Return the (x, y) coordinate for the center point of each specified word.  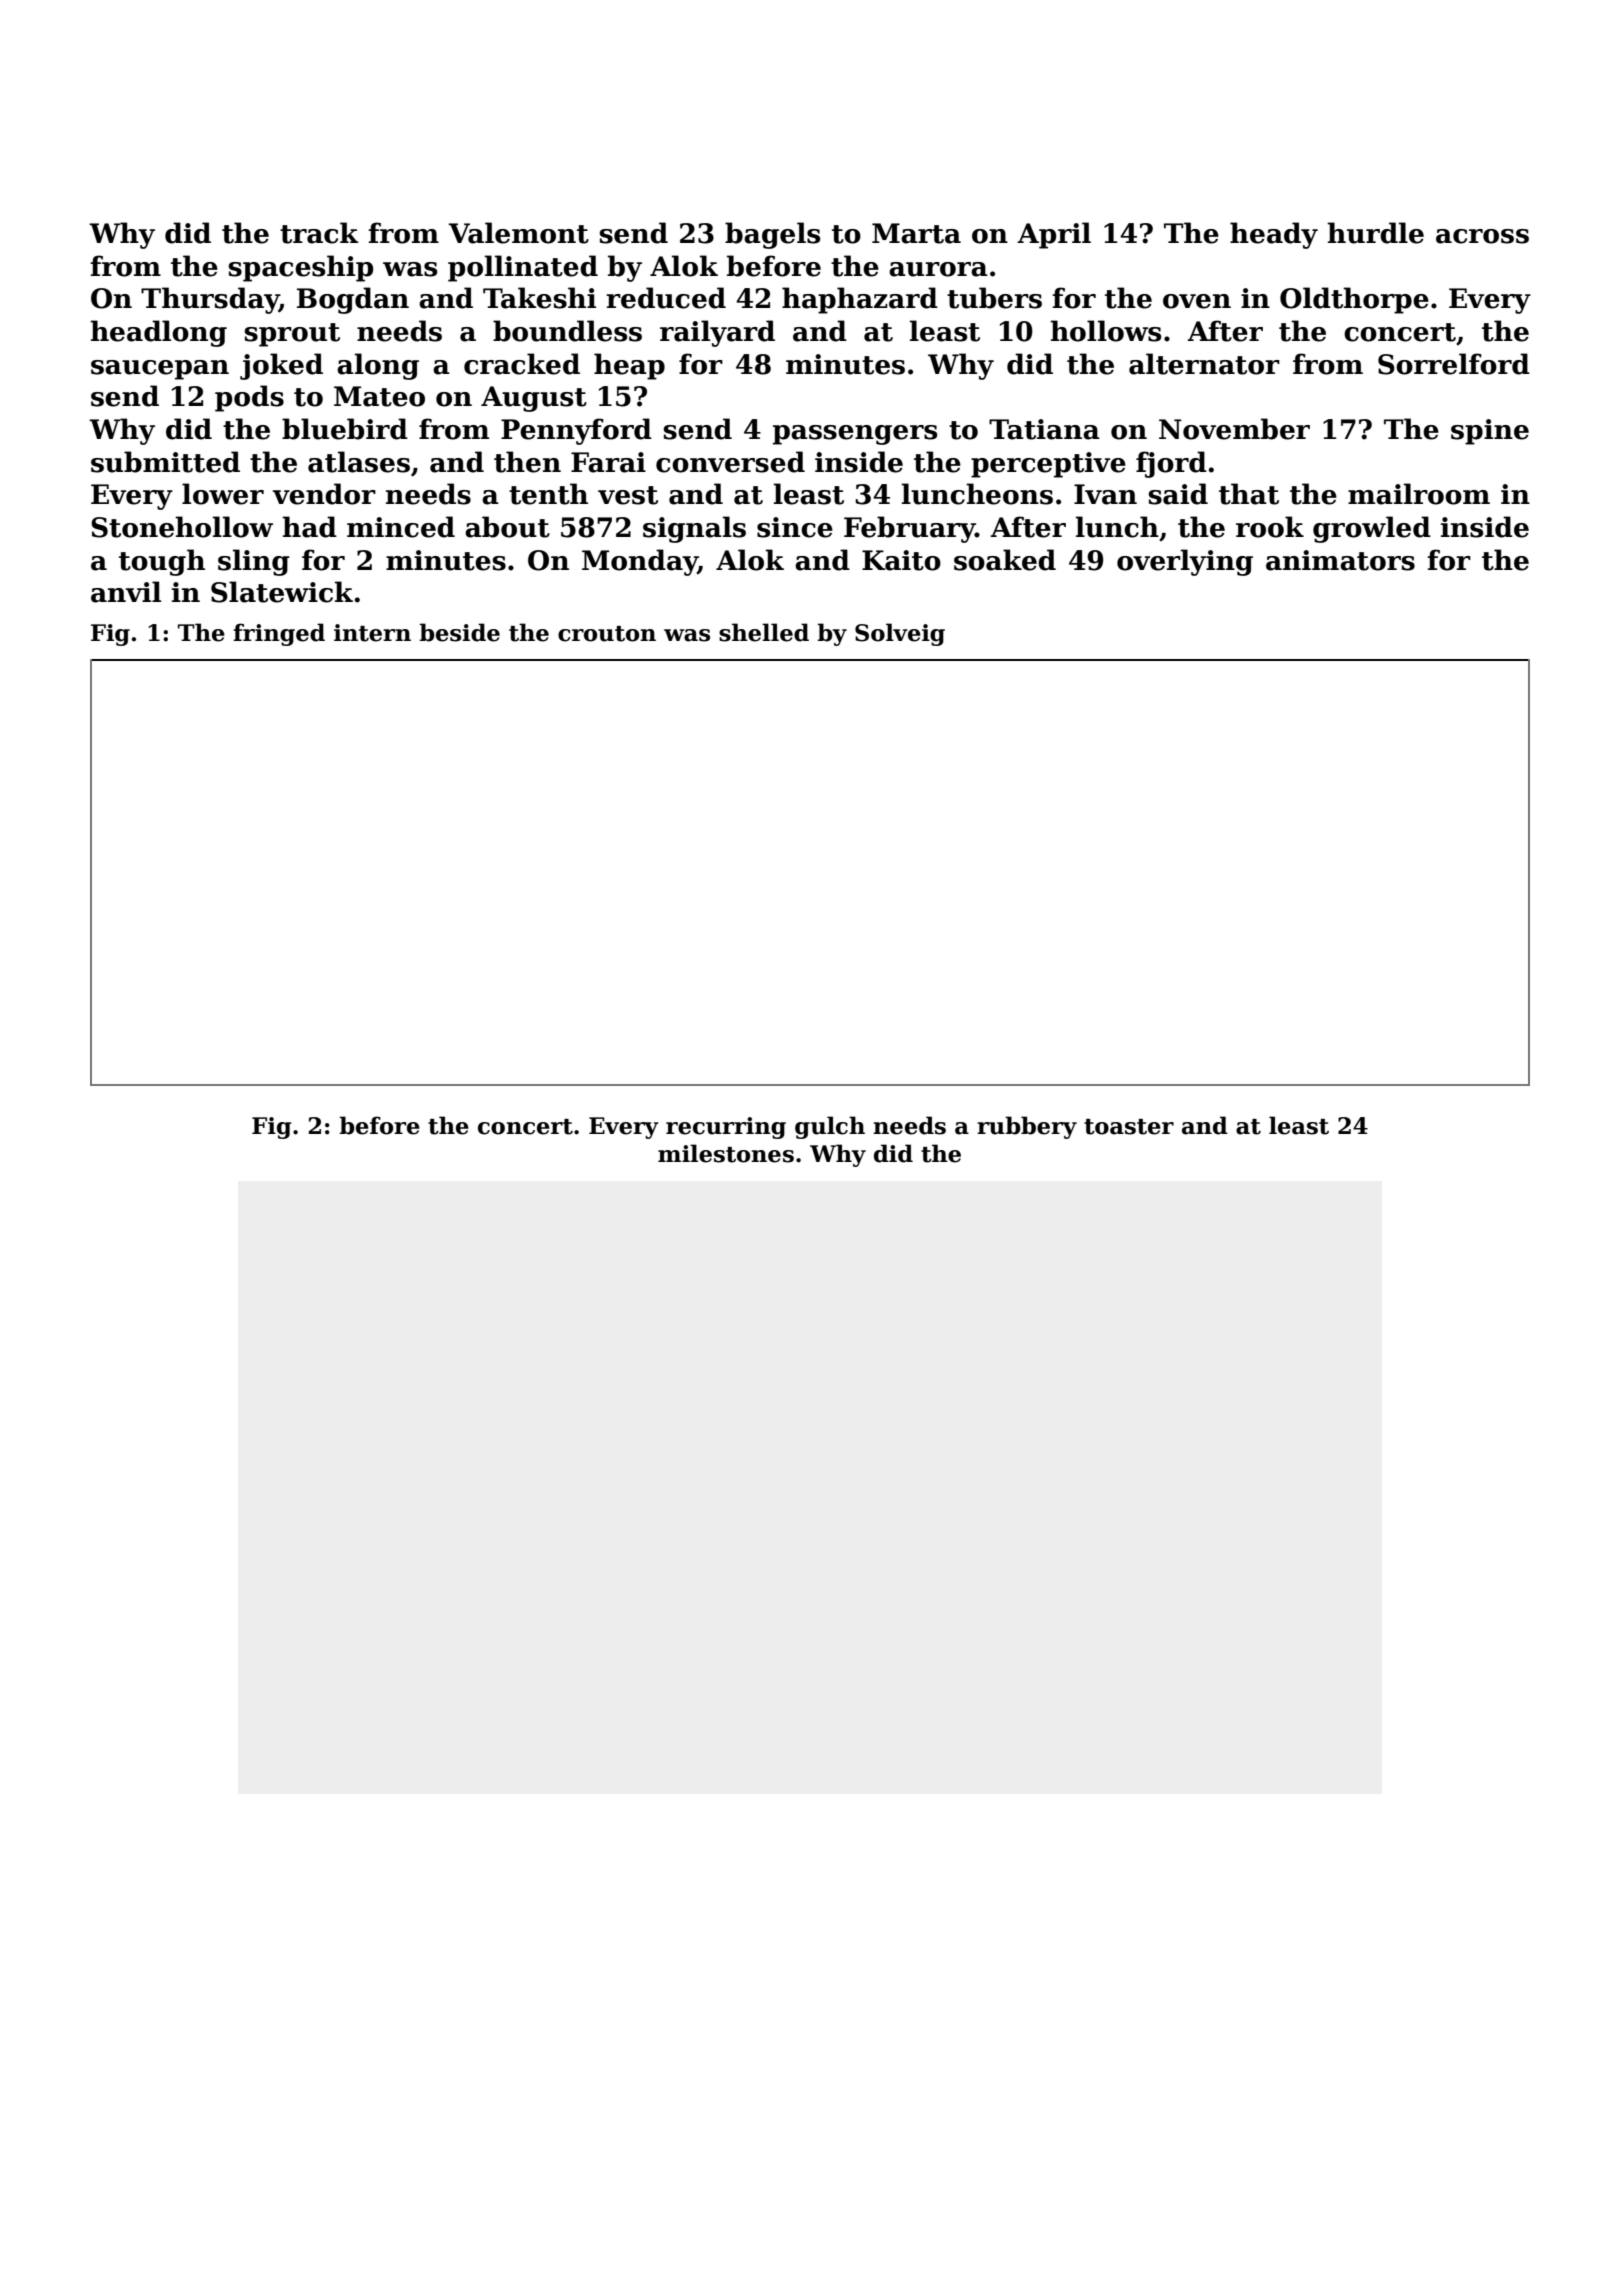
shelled (764, 632)
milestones (726, 1153)
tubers (994, 298)
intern (372, 633)
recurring (726, 1128)
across (1482, 236)
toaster (1129, 1127)
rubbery (1027, 1127)
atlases (359, 462)
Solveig (900, 634)
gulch (830, 1127)
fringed (279, 634)
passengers (855, 435)
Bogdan (353, 300)
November (1234, 429)
